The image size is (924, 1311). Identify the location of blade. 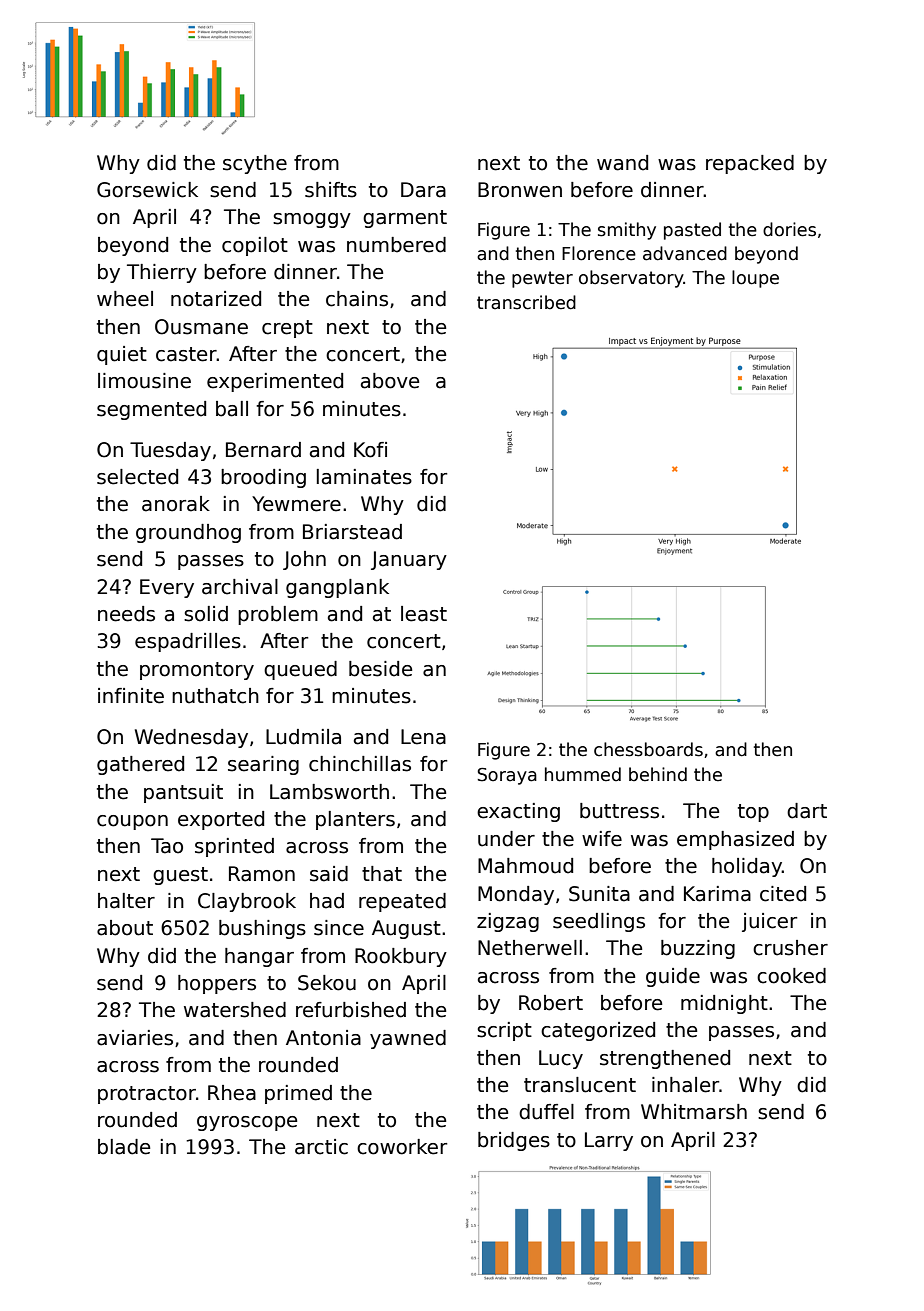
(124, 1147).
